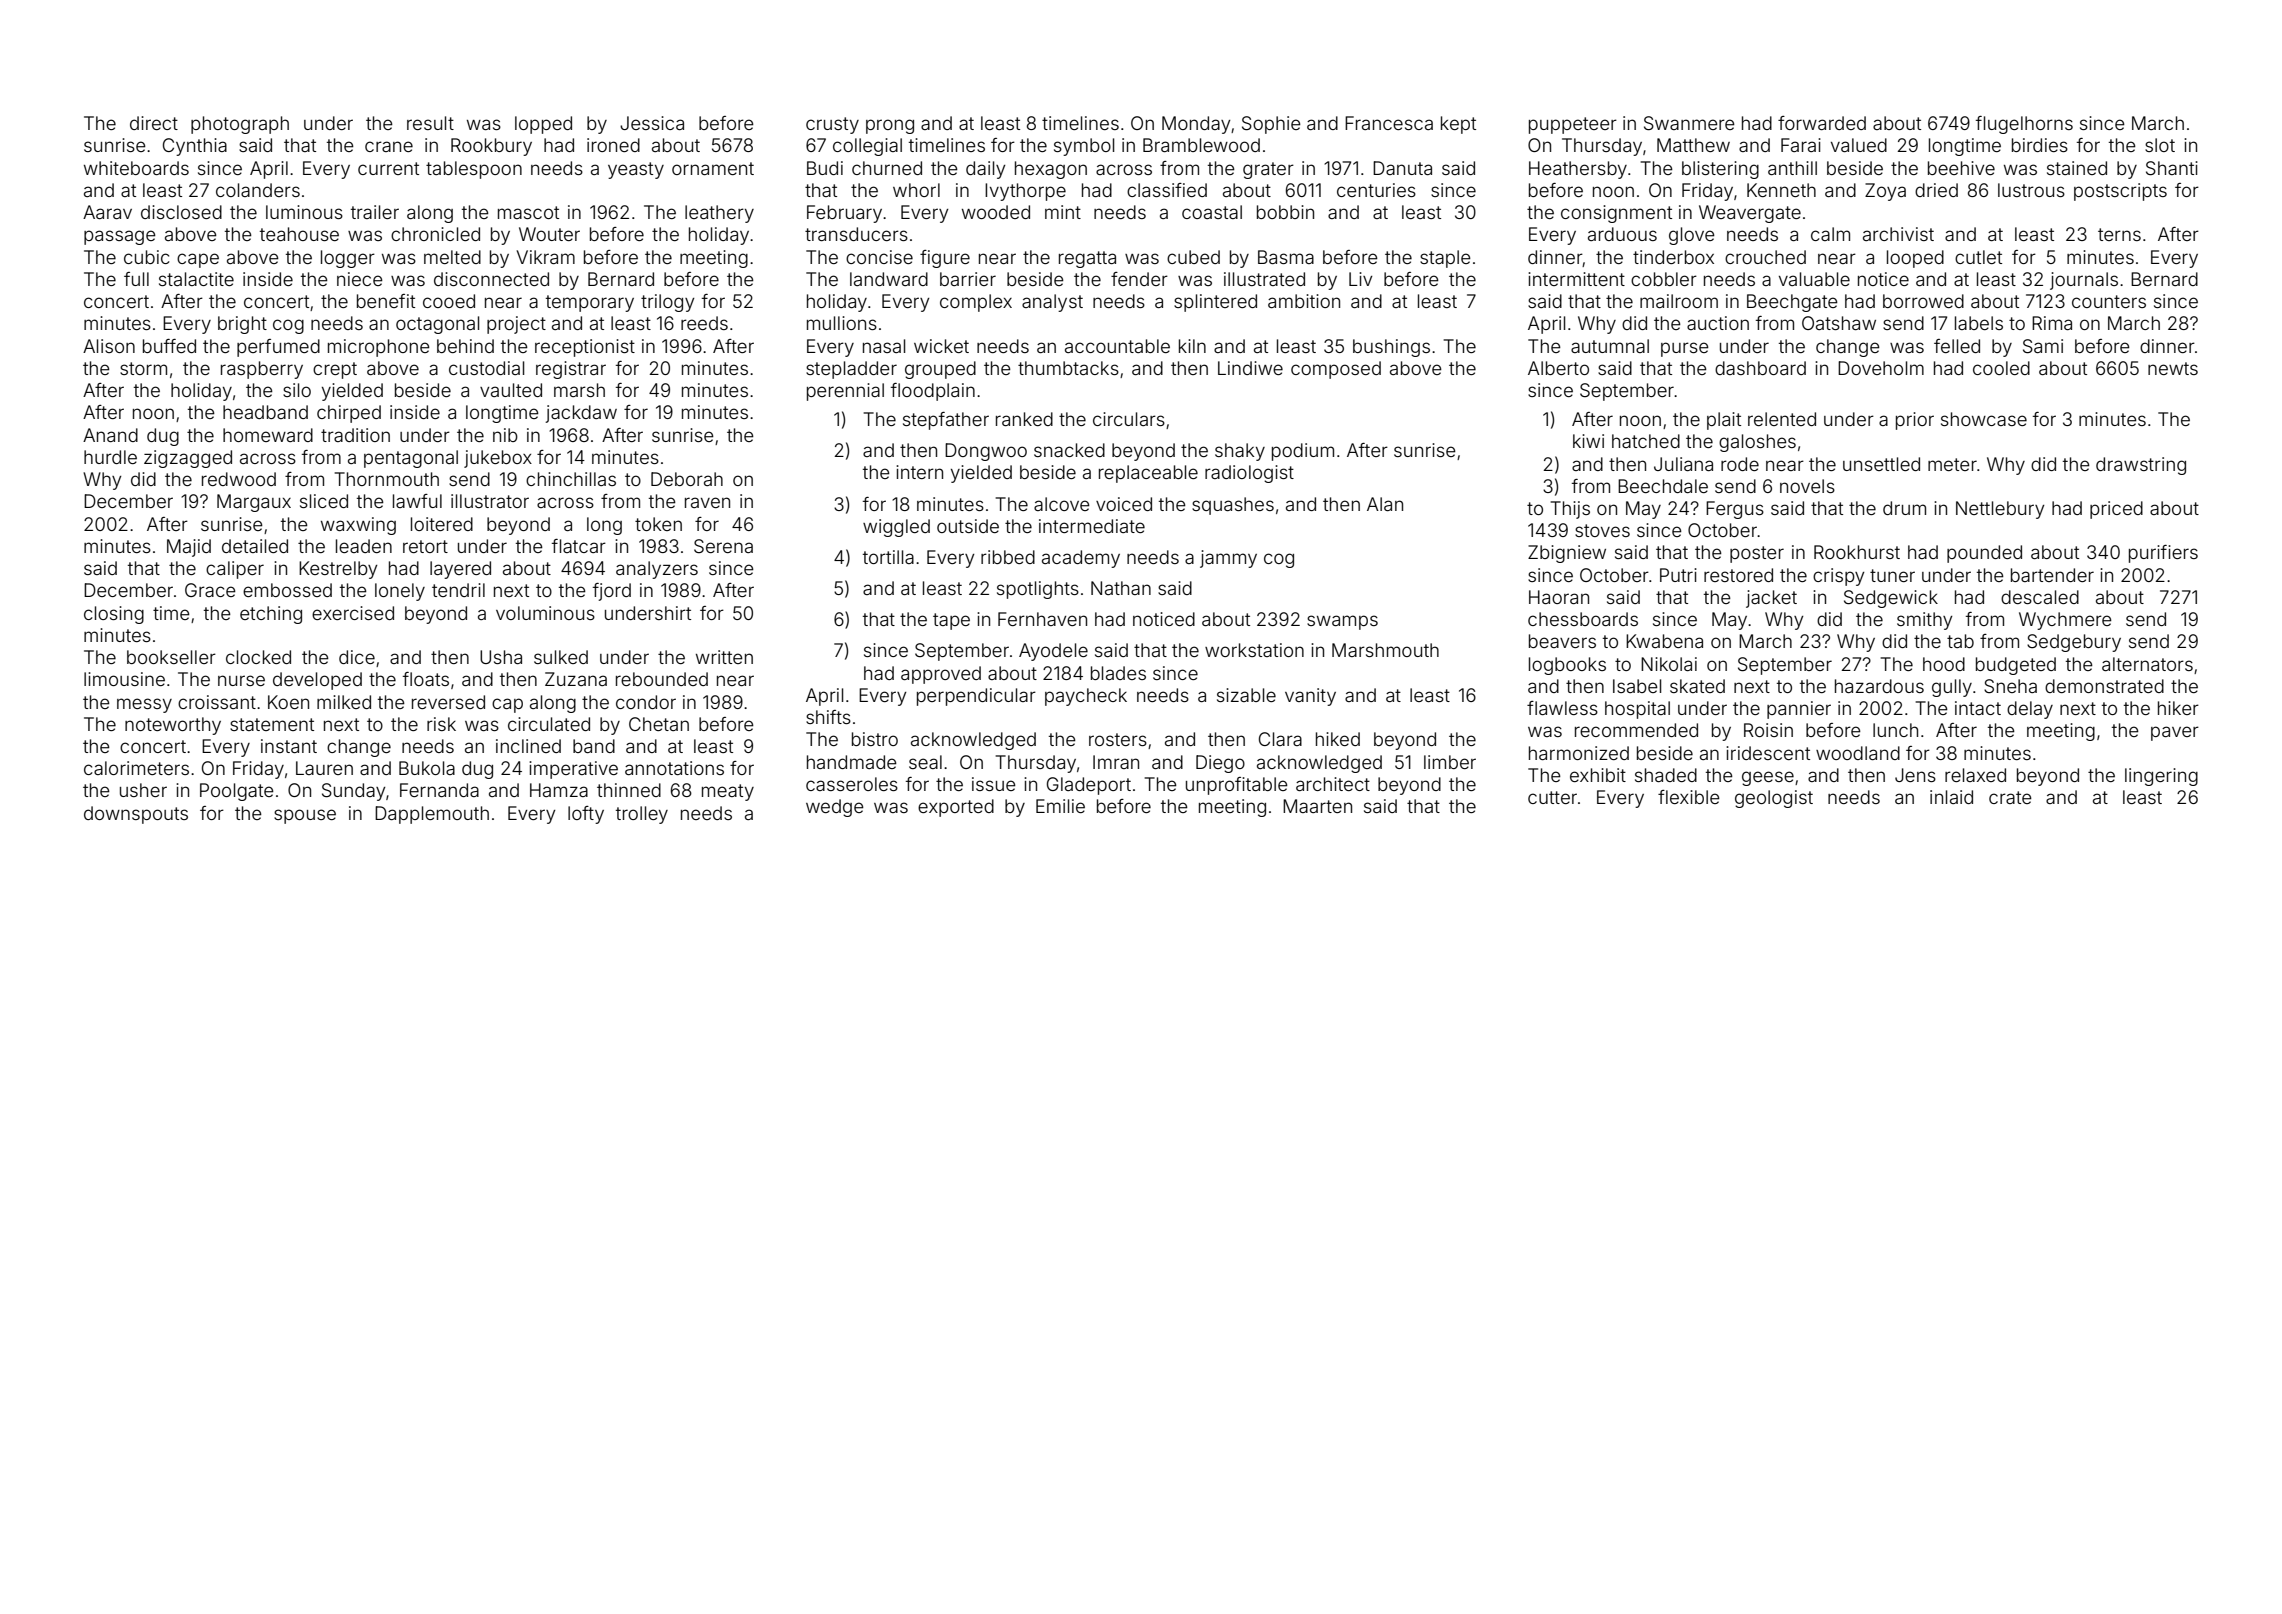 Image resolution: width=2282 pixels, height=1614 pixels. What do you see at coordinates (375, 212) in the screenshot?
I see `trailer` at bounding box center [375, 212].
